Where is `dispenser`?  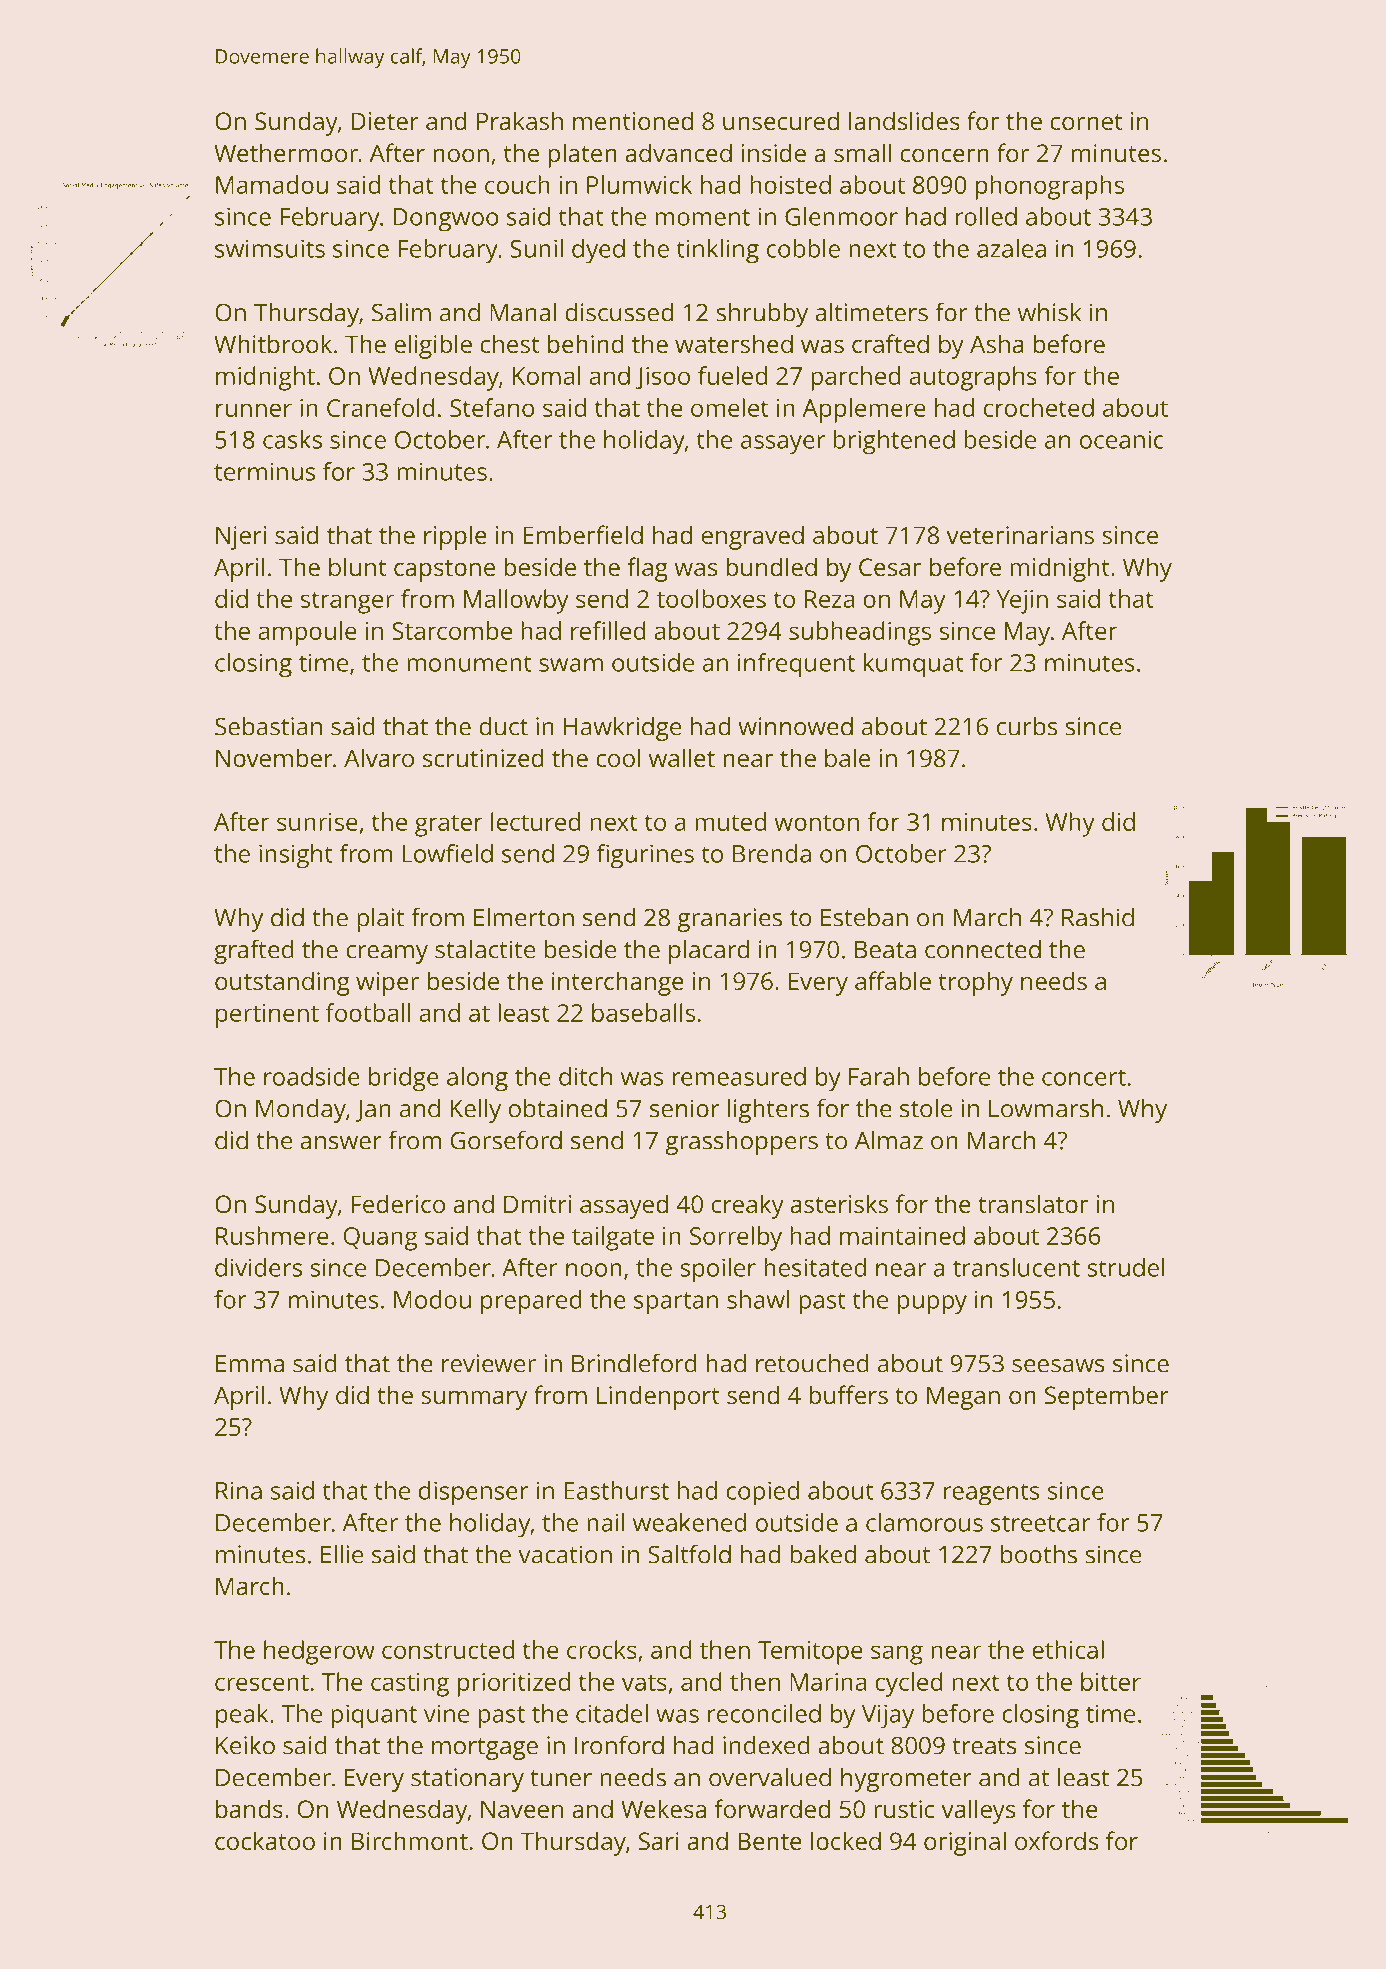
dispenser is located at coordinates (473, 1493).
